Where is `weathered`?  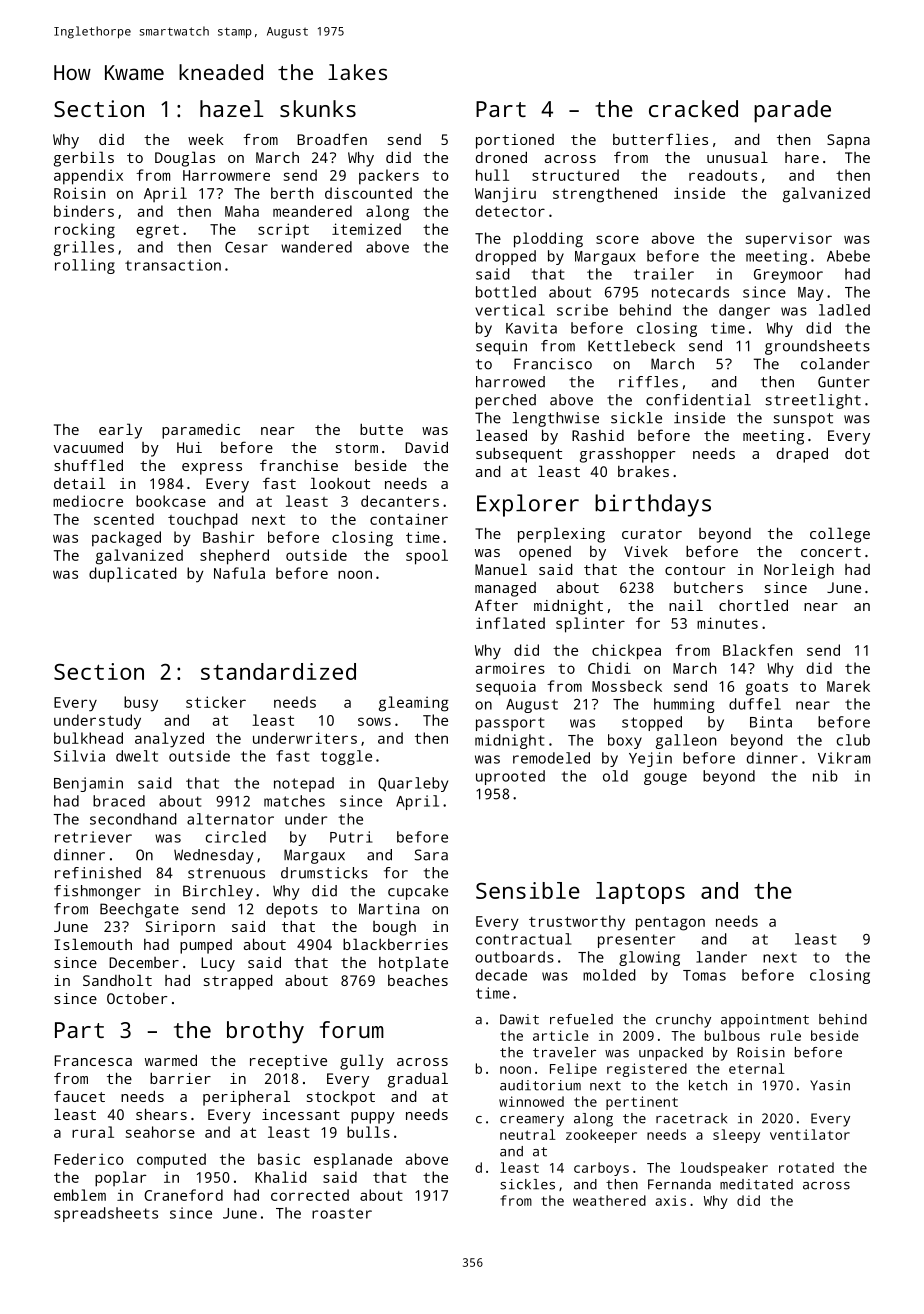 weathered is located at coordinates (609, 1200).
